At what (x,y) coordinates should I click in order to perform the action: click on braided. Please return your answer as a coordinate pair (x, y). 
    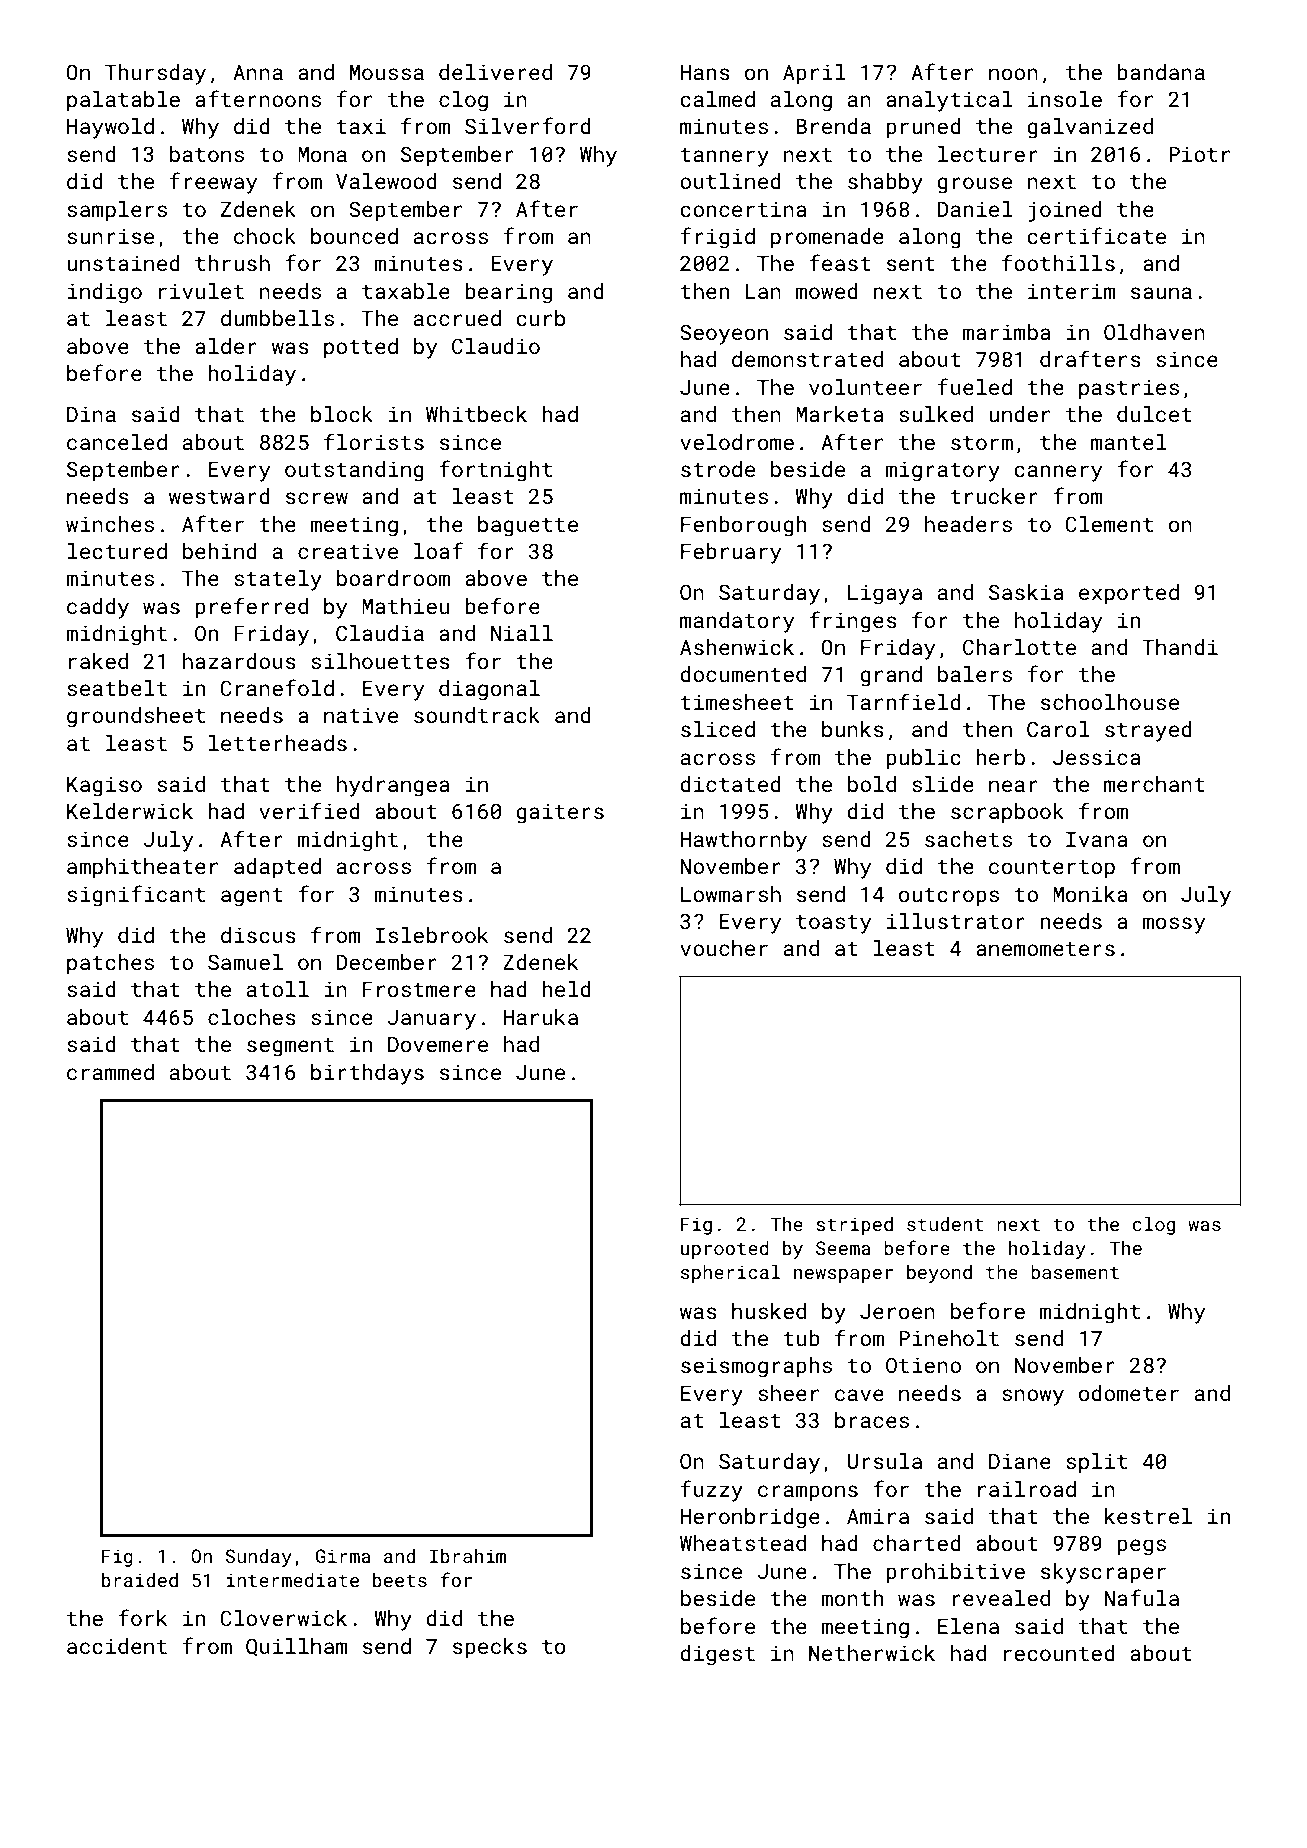
    Looking at the image, I should click on (140, 1580).
